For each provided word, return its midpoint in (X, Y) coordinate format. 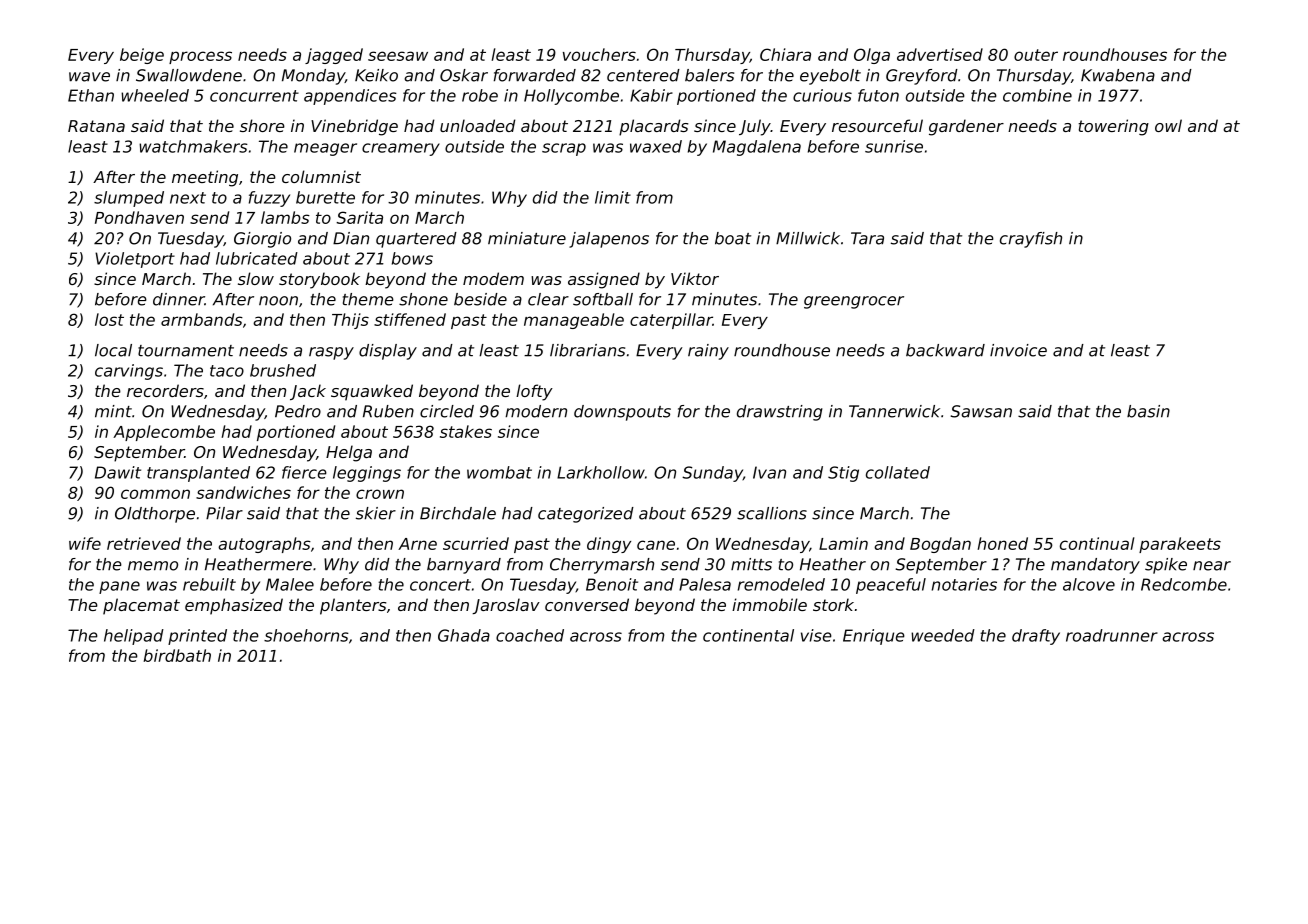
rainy (708, 352)
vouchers (599, 54)
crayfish (1031, 240)
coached (530, 635)
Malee (290, 584)
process (200, 57)
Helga (349, 453)
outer (1036, 55)
